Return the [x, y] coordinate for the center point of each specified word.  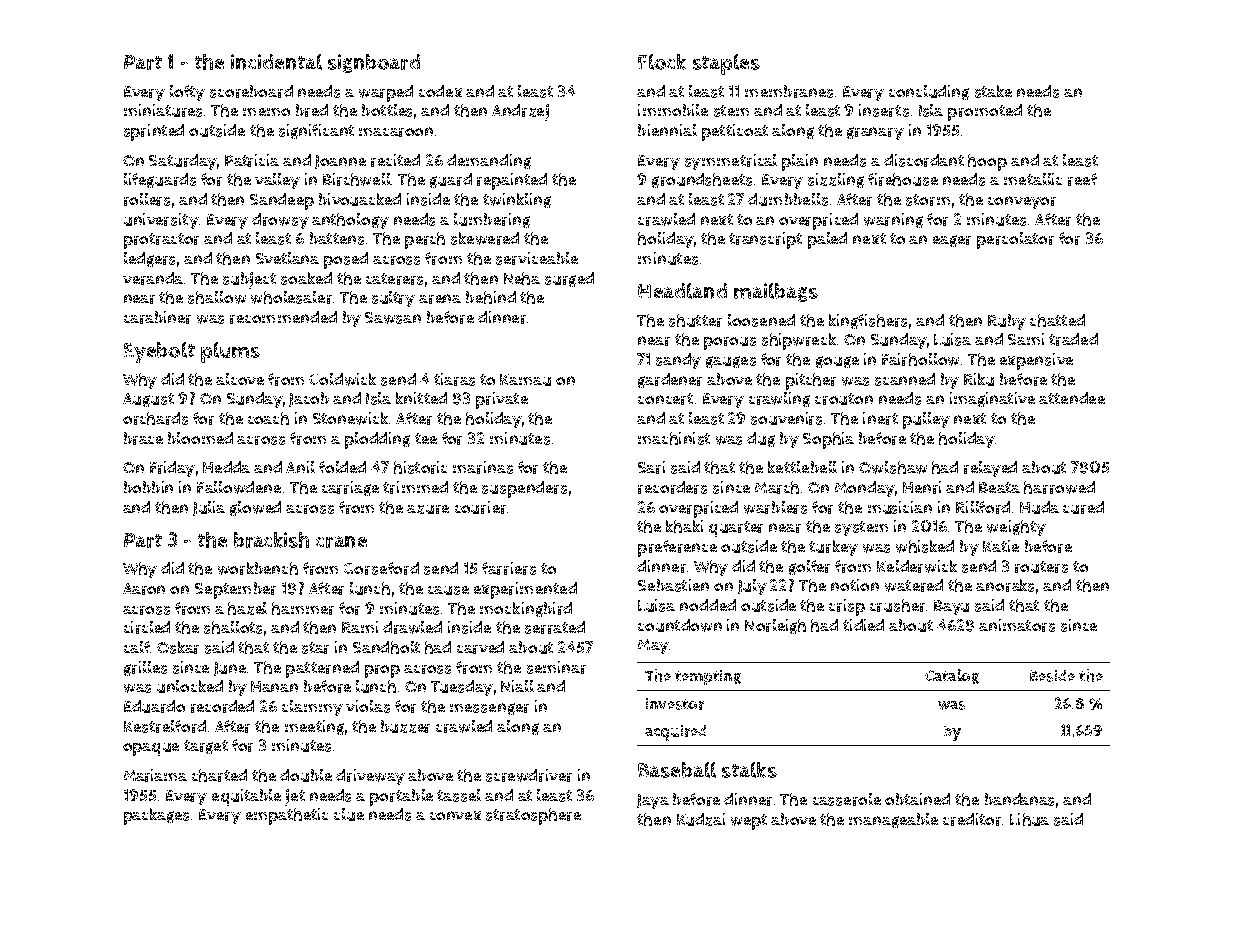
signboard [374, 63]
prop [382, 671]
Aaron [144, 589]
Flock [662, 62]
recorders [672, 487]
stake [993, 91]
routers [1041, 567]
